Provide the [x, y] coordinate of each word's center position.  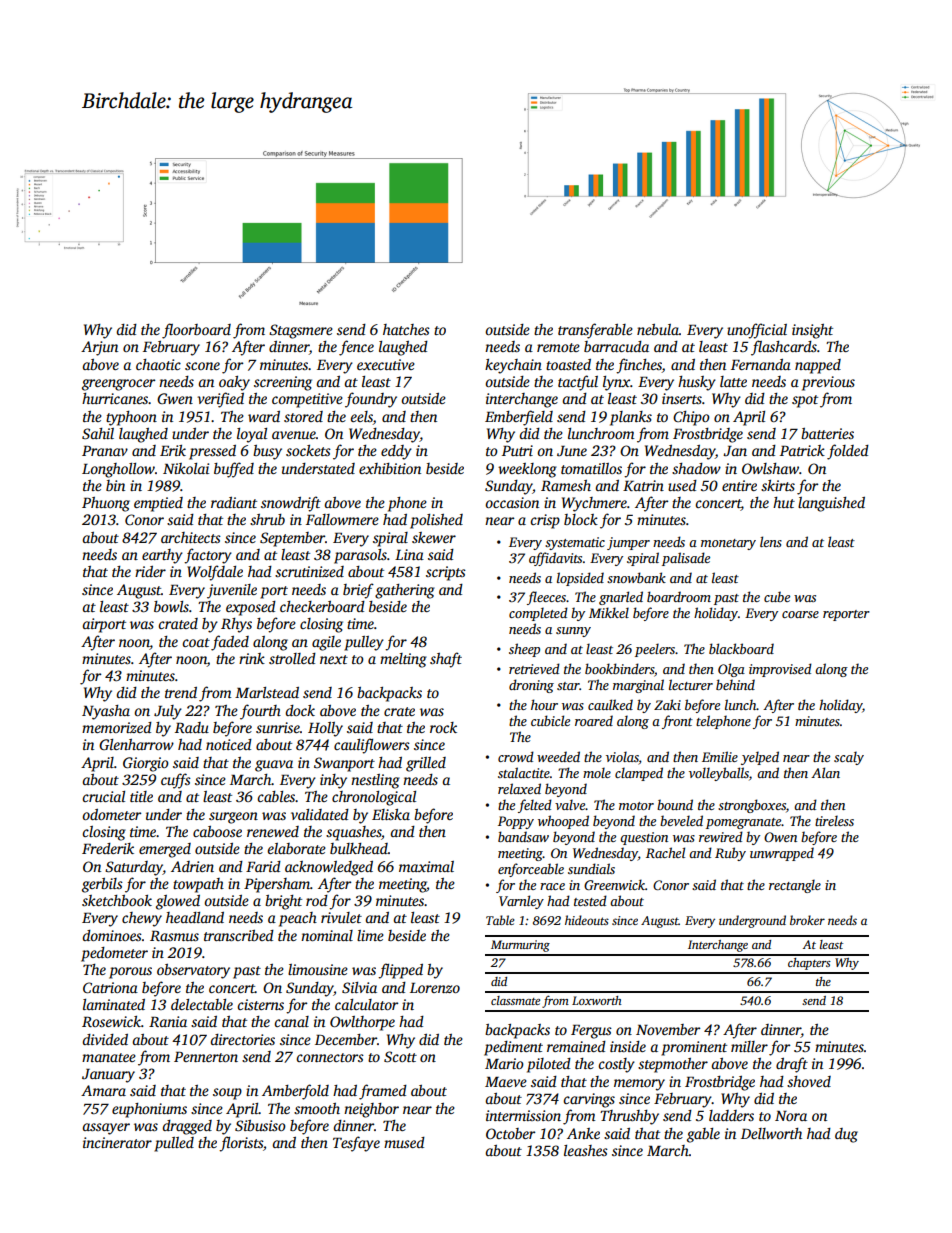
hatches [406, 329]
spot [805, 401]
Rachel [665, 852]
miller [749, 1046]
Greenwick [614, 884]
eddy [396, 452]
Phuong [106, 504]
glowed [178, 902]
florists [241, 1144]
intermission [523, 1115]
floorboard [196, 331]
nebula [658, 329]
